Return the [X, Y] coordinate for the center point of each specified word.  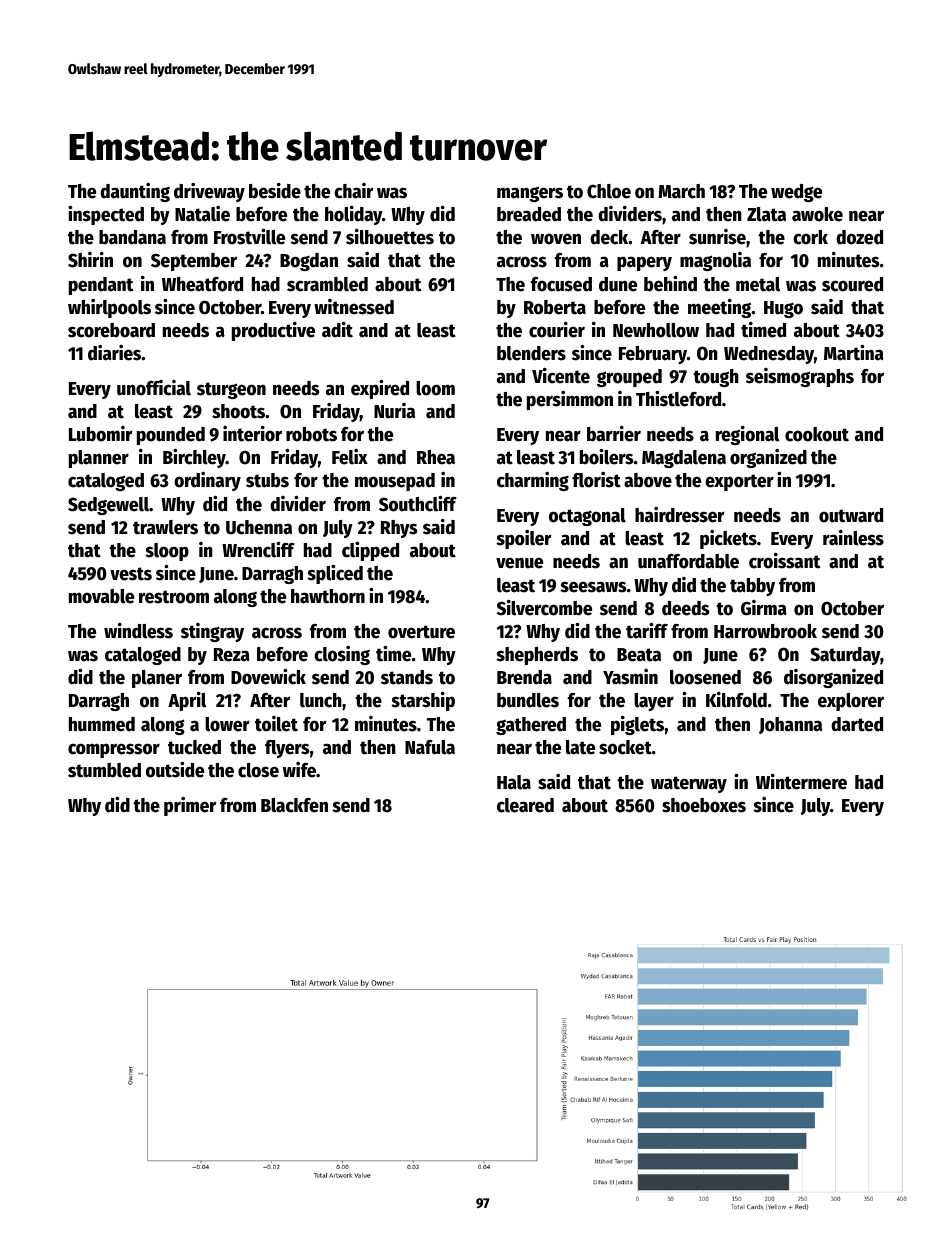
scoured [852, 284]
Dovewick [268, 677]
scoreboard [111, 330]
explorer [851, 702]
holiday [353, 215]
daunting [135, 192]
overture [421, 632]
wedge [796, 193]
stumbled [104, 770]
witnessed [354, 307]
